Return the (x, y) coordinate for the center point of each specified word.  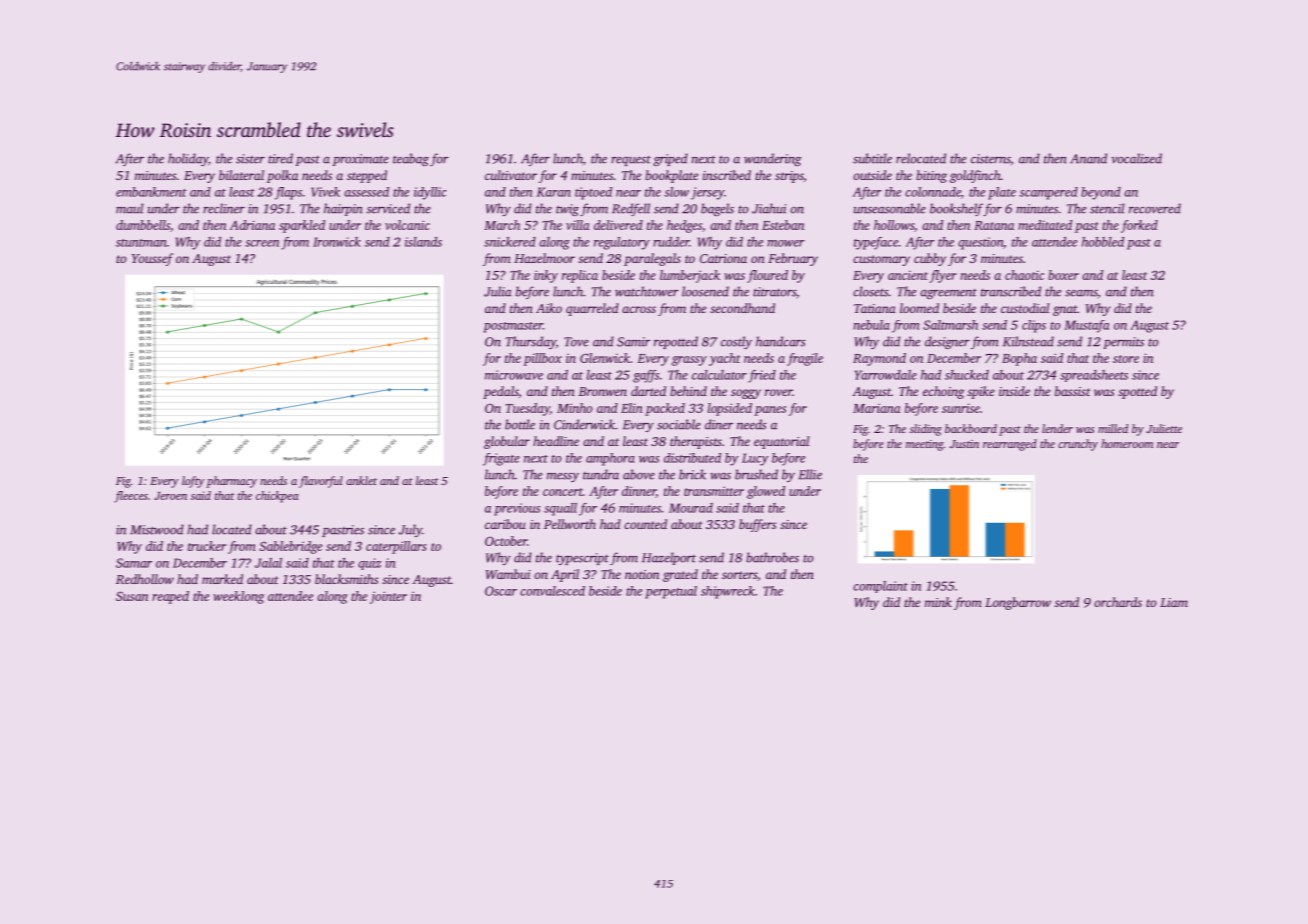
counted (645, 524)
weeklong (238, 597)
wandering (773, 159)
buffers (757, 525)
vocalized (1136, 158)
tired (280, 158)
